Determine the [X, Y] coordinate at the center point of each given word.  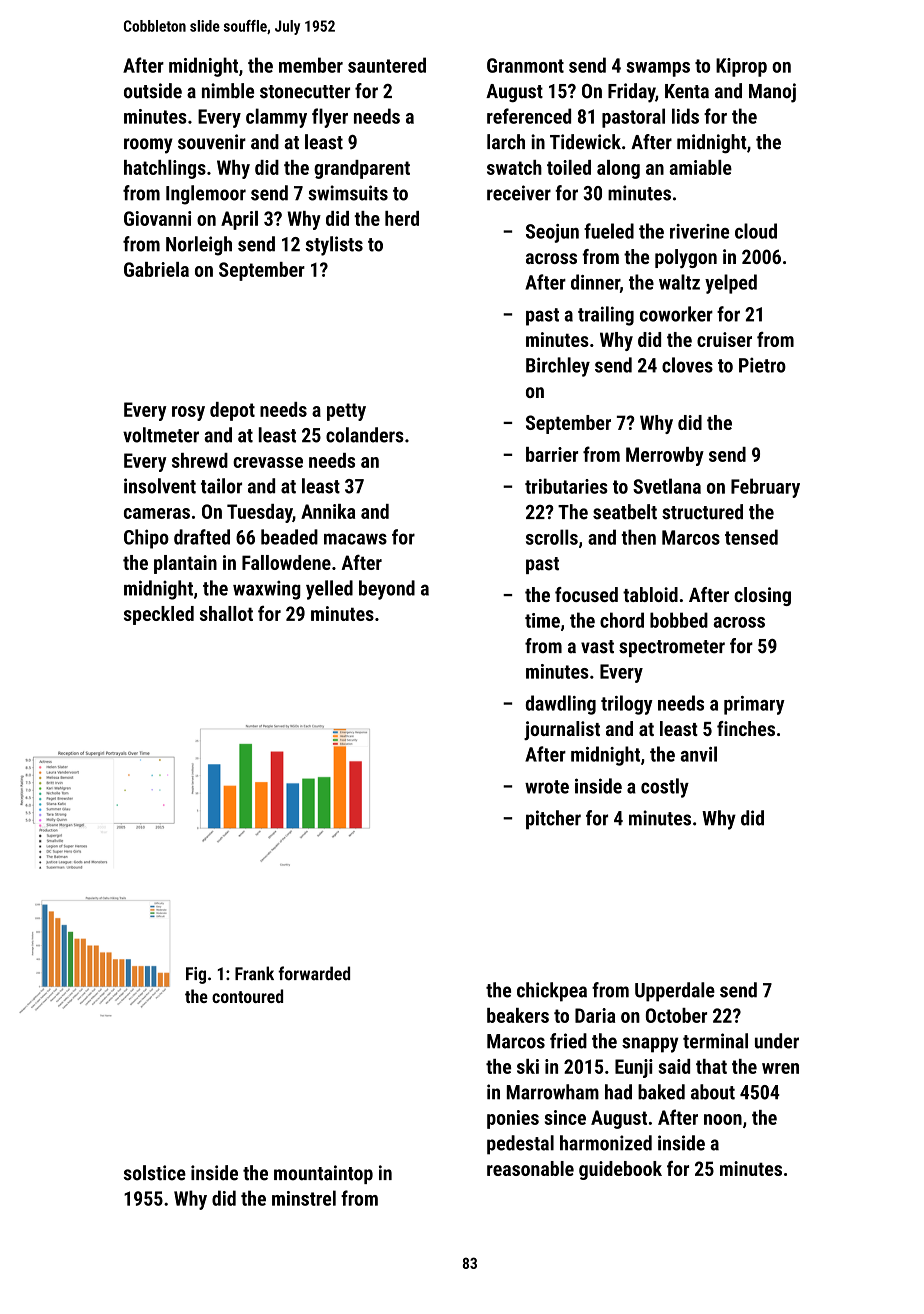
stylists [334, 246]
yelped [731, 284]
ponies [513, 1119]
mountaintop [323, 1174]
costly [665, 788]
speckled [159, 615]
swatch [514, 167]
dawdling [561, 705]
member [311, 65]
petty [346, 412]
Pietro [762, 365]
